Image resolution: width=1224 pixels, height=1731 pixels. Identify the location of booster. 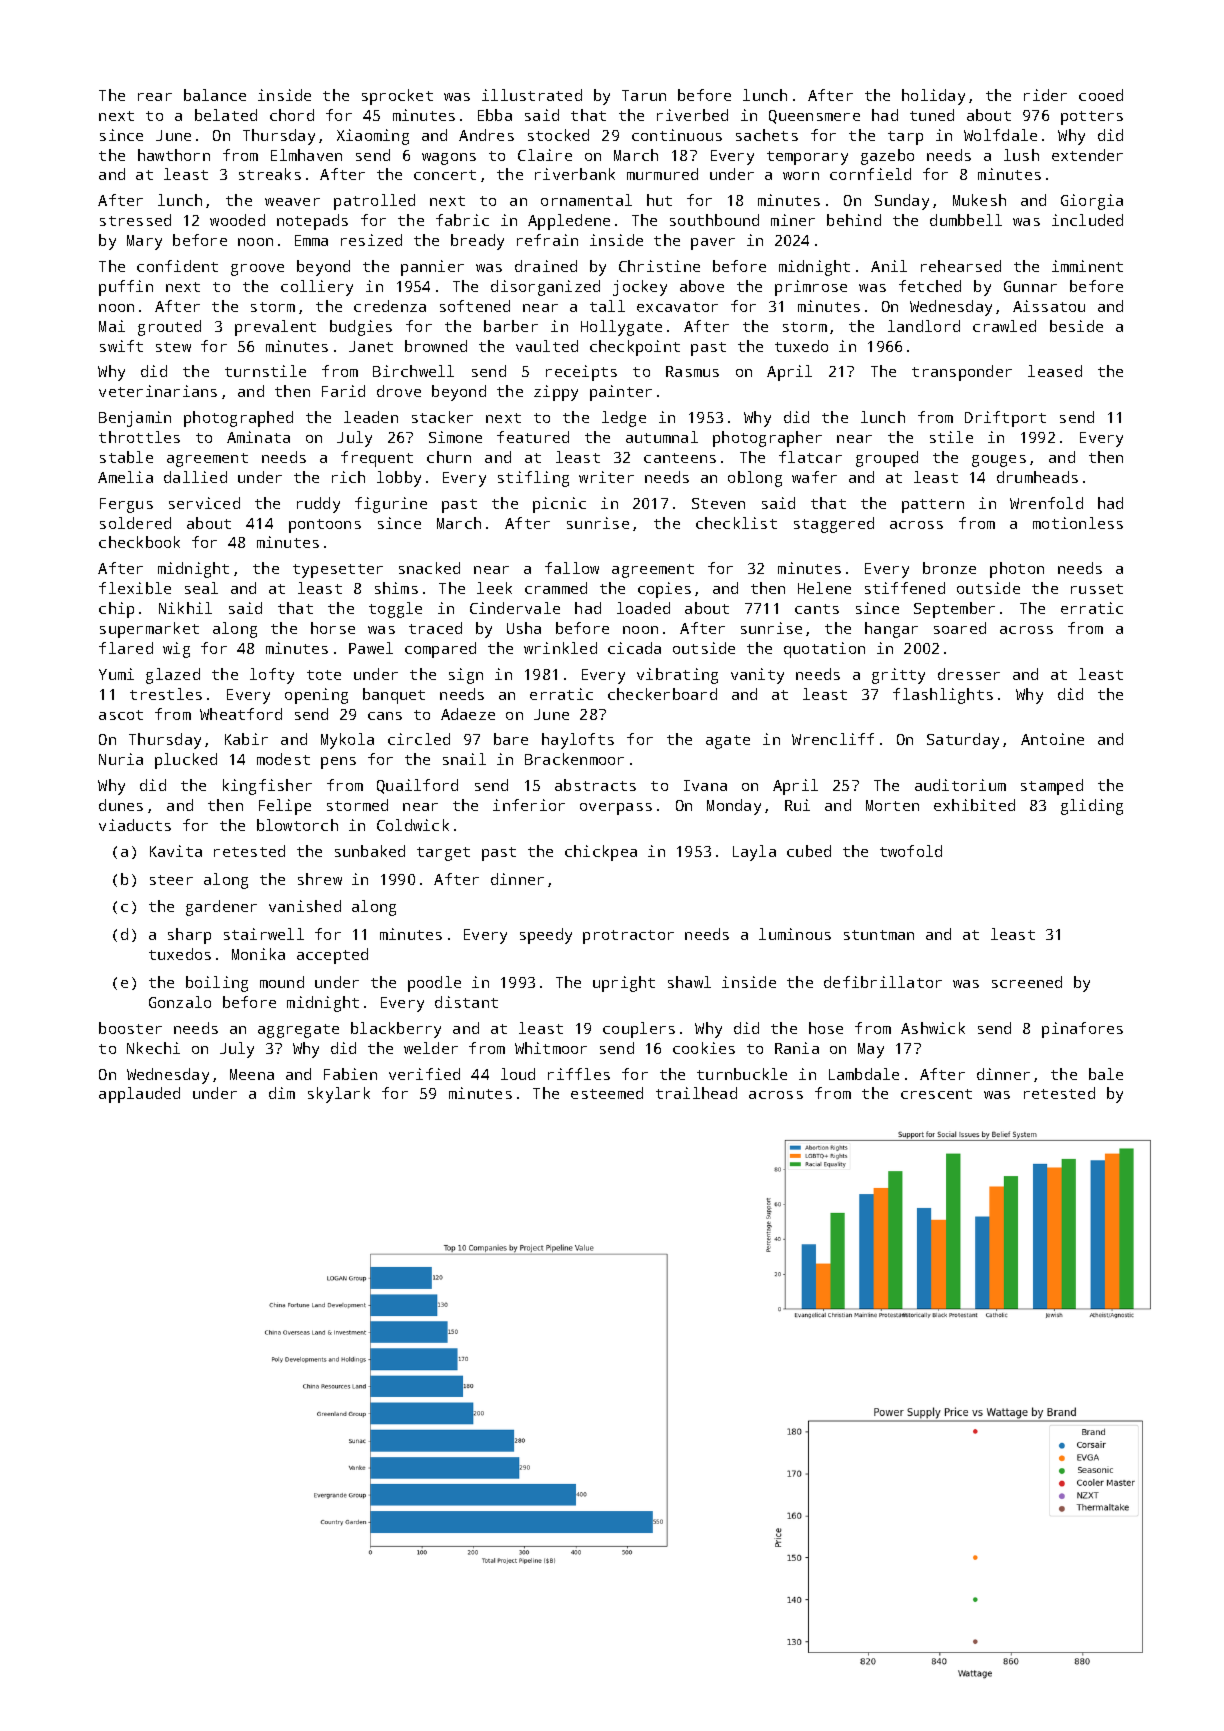
(130, 1028).
